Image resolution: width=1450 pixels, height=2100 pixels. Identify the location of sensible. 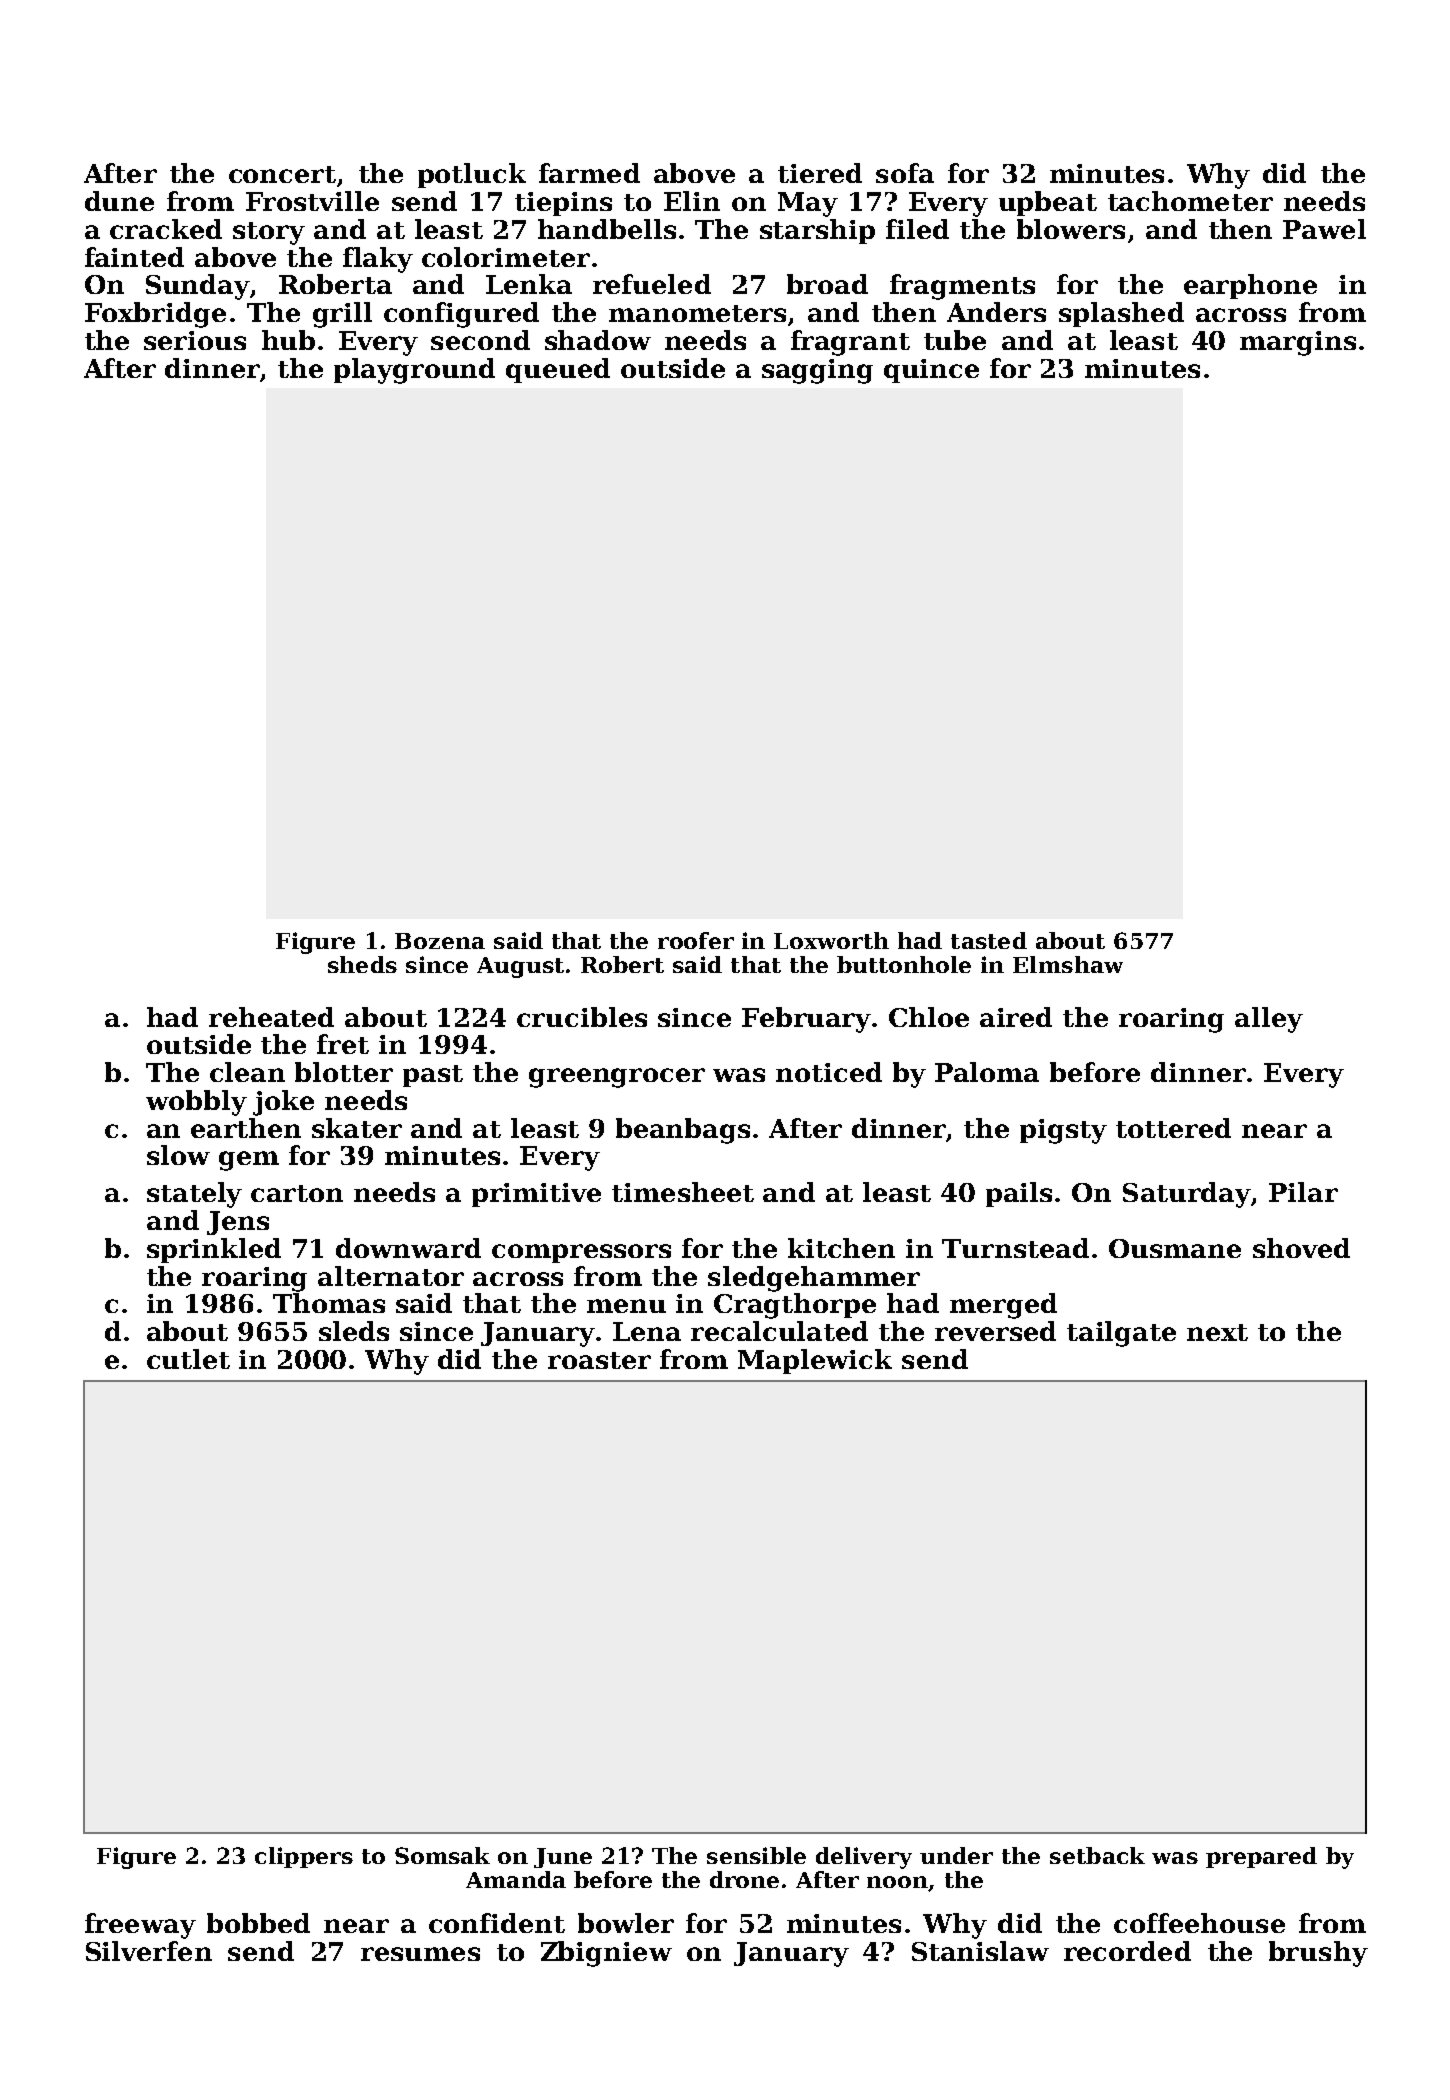
(756, 1855).
